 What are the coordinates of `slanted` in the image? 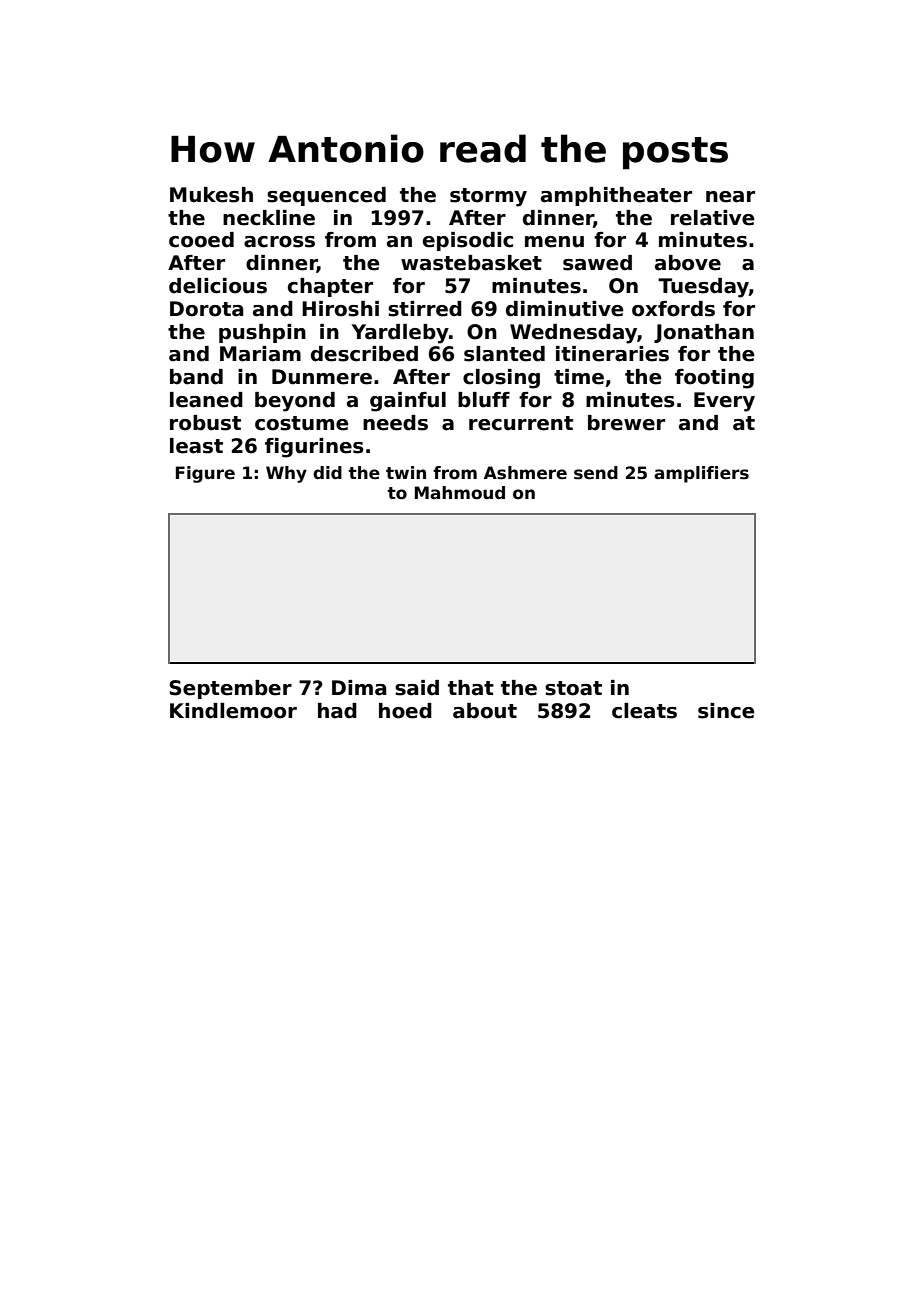 It's located at (504, 354).
